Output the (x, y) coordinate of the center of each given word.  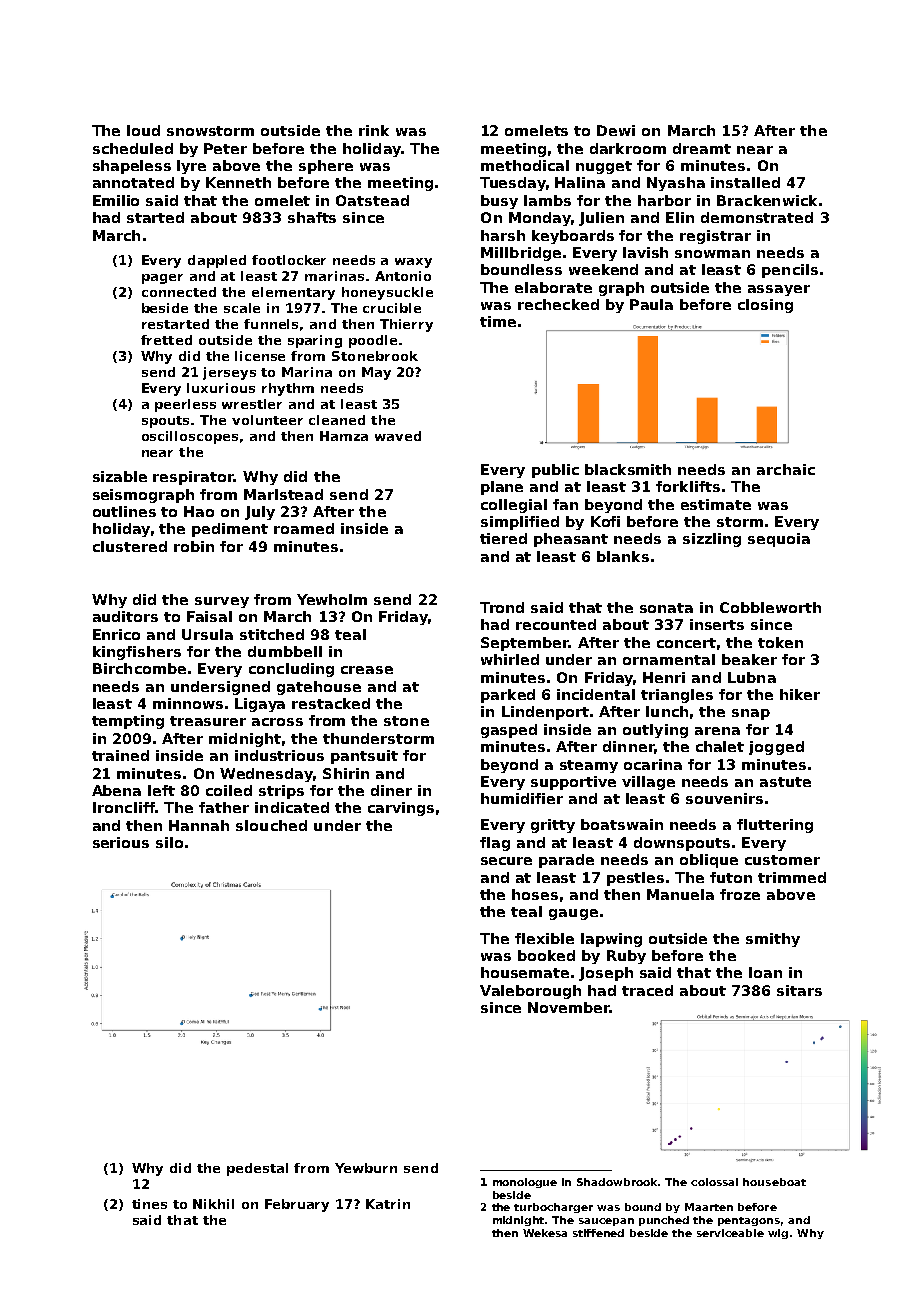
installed (745, 182)
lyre (191, 167)
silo (169, 842)
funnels (271, 324)
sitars (799, 990)
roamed (304, 528)
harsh (503, 235)
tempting (128, 722)
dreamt (702, 148)
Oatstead (372, 200)
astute (785, 782)
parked (508, 696)
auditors (125, 616)
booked (546, 955)
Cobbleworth (770, 607)
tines (149, 1204)
